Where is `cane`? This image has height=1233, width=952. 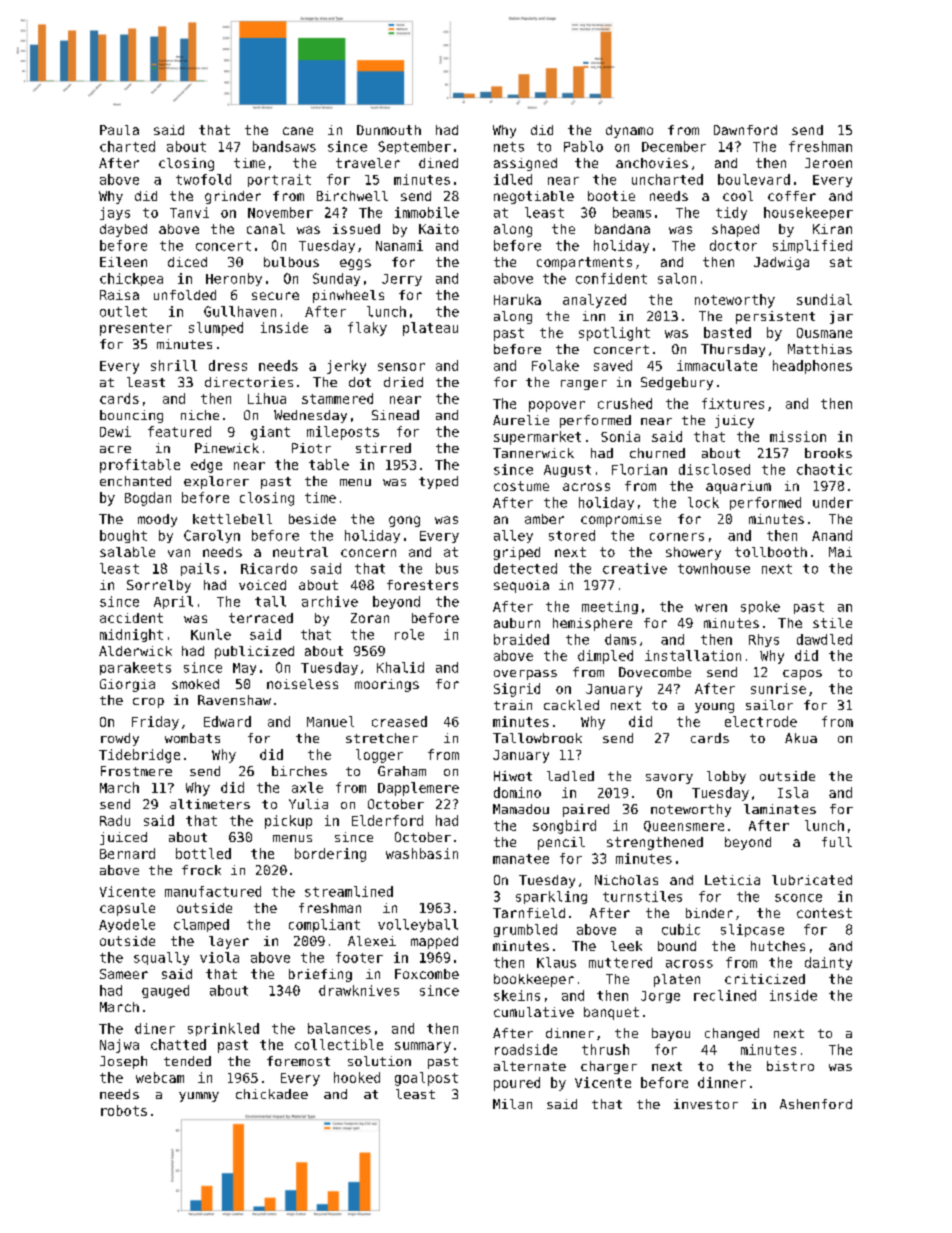
cane is located at coordinates (298, 131).
